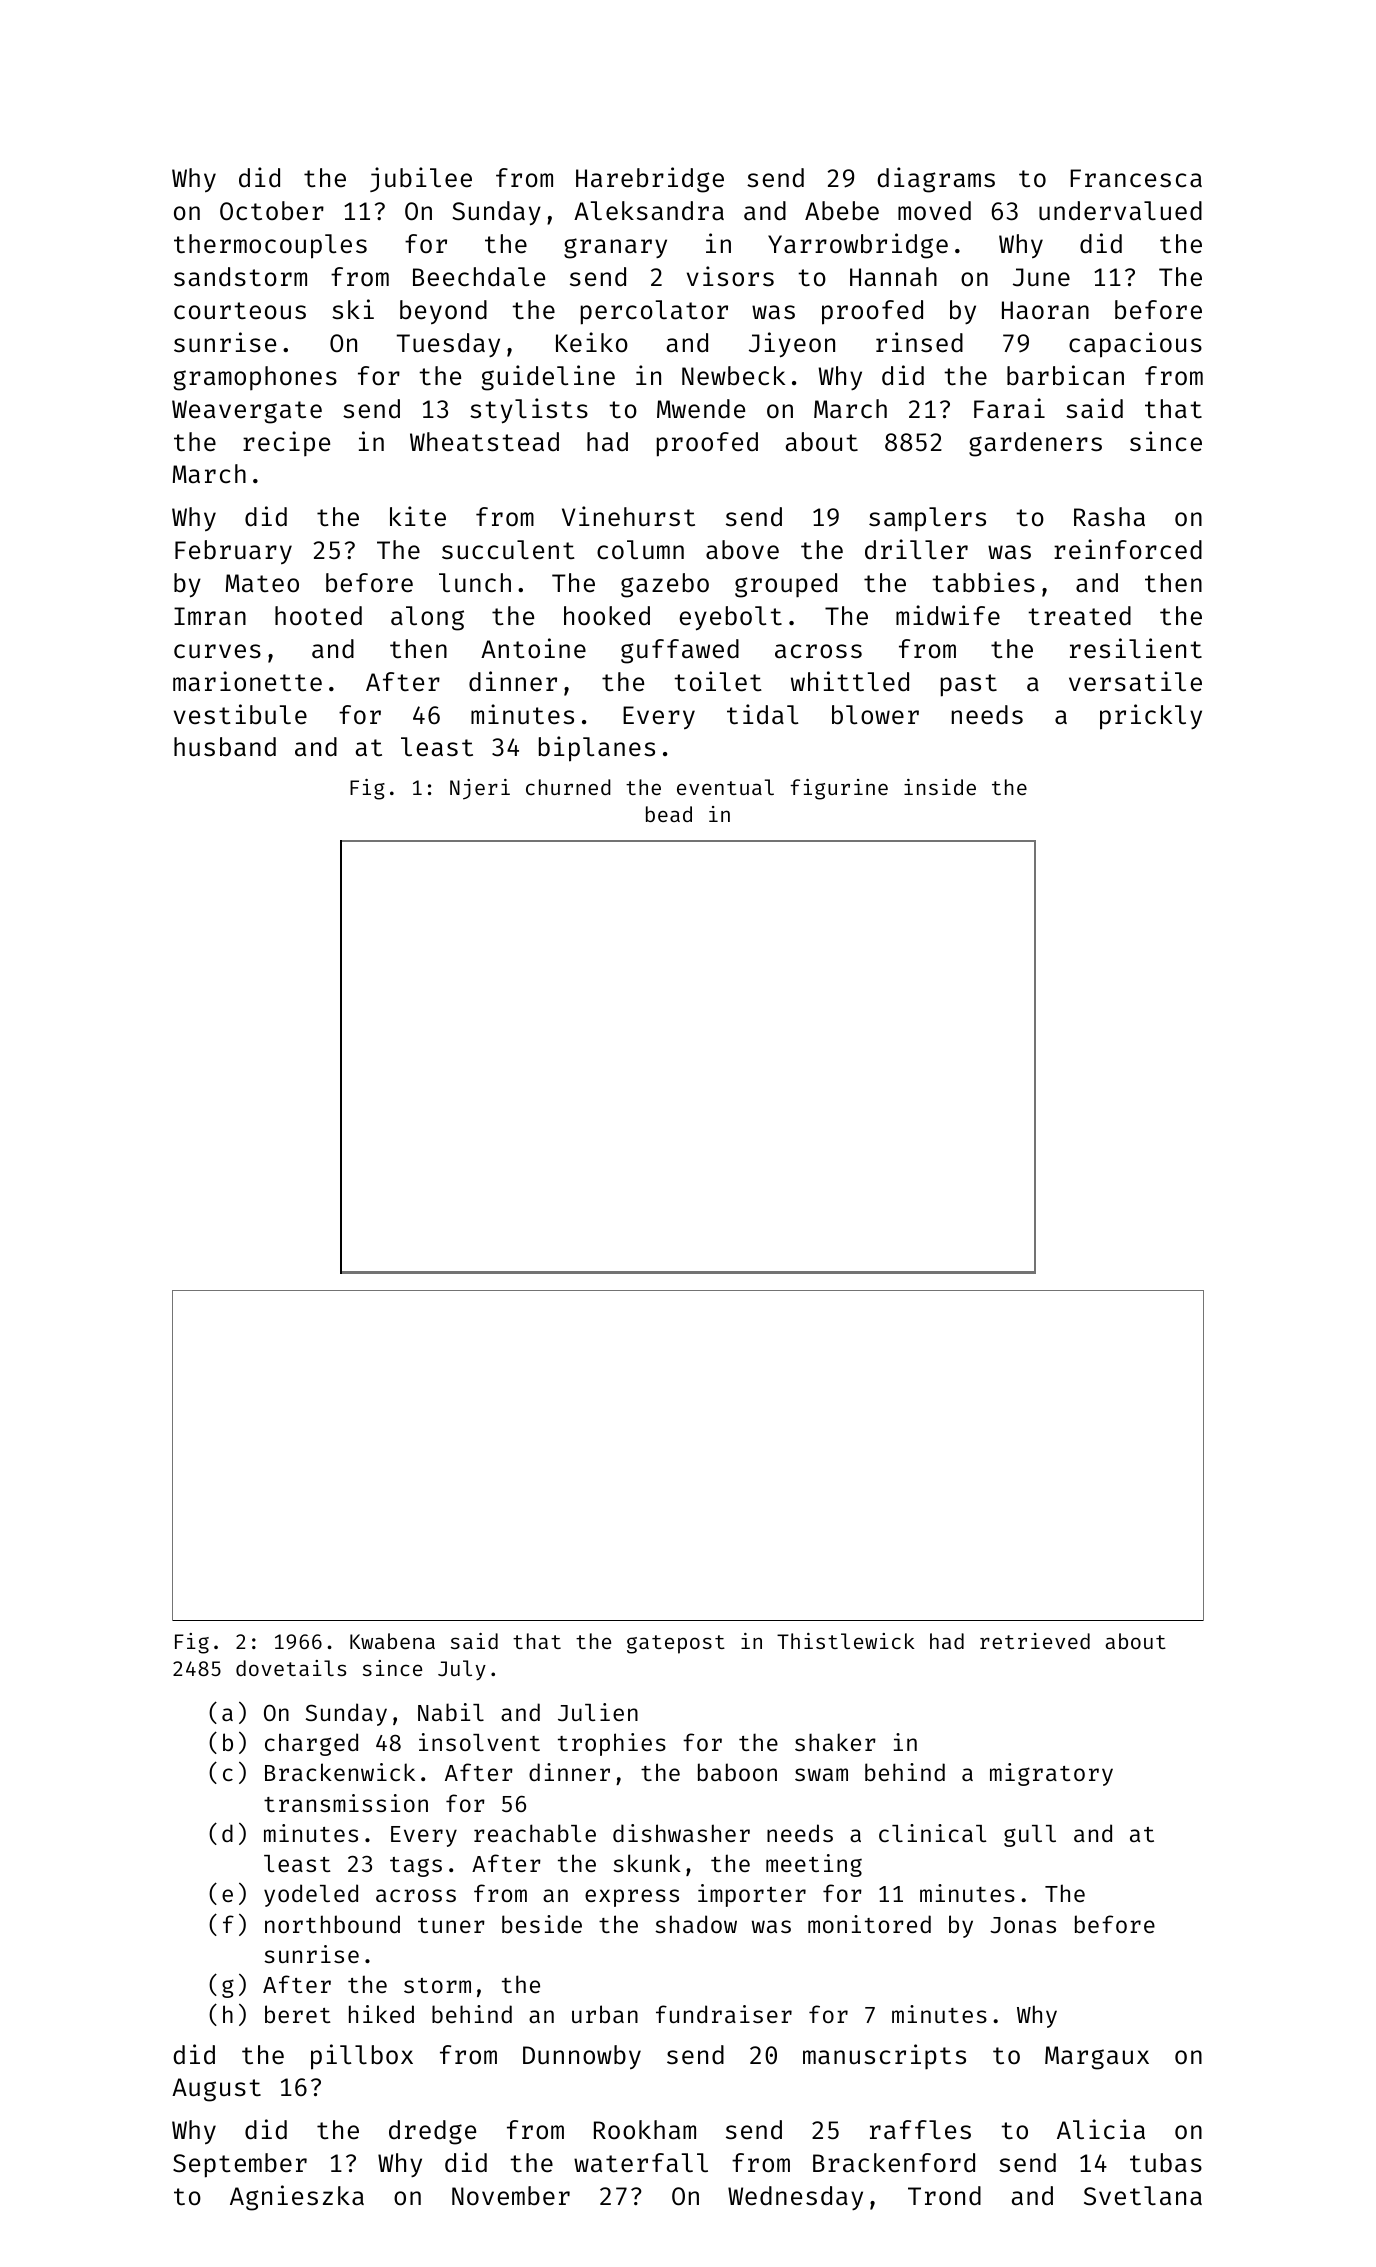 This screenshot has width=1376, height=2267. Describe the element at coordinates (421, 179) in the screenshot. I see `jubilee` at that location.
